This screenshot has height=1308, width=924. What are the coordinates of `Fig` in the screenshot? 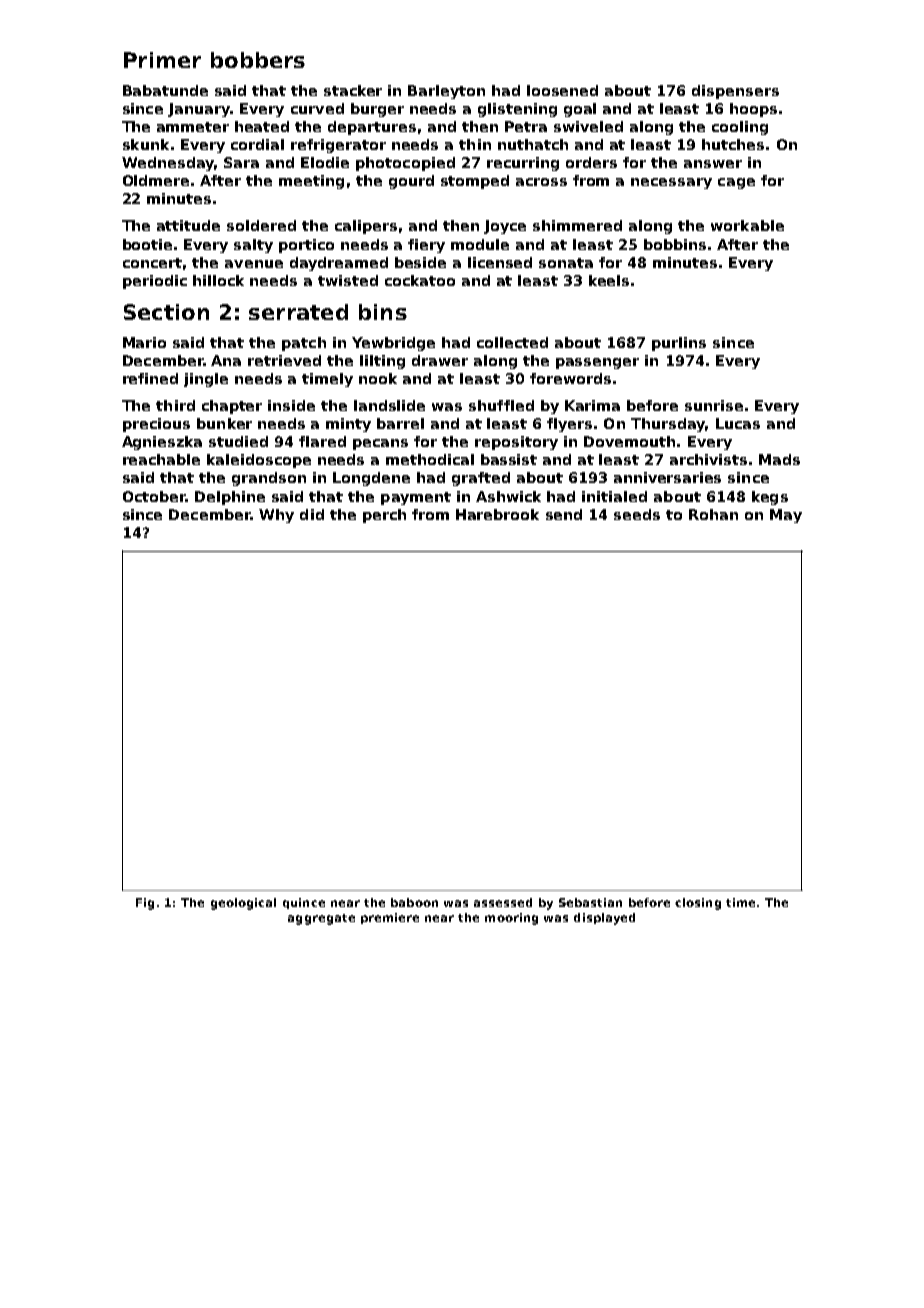 It's located at (145, 904).
